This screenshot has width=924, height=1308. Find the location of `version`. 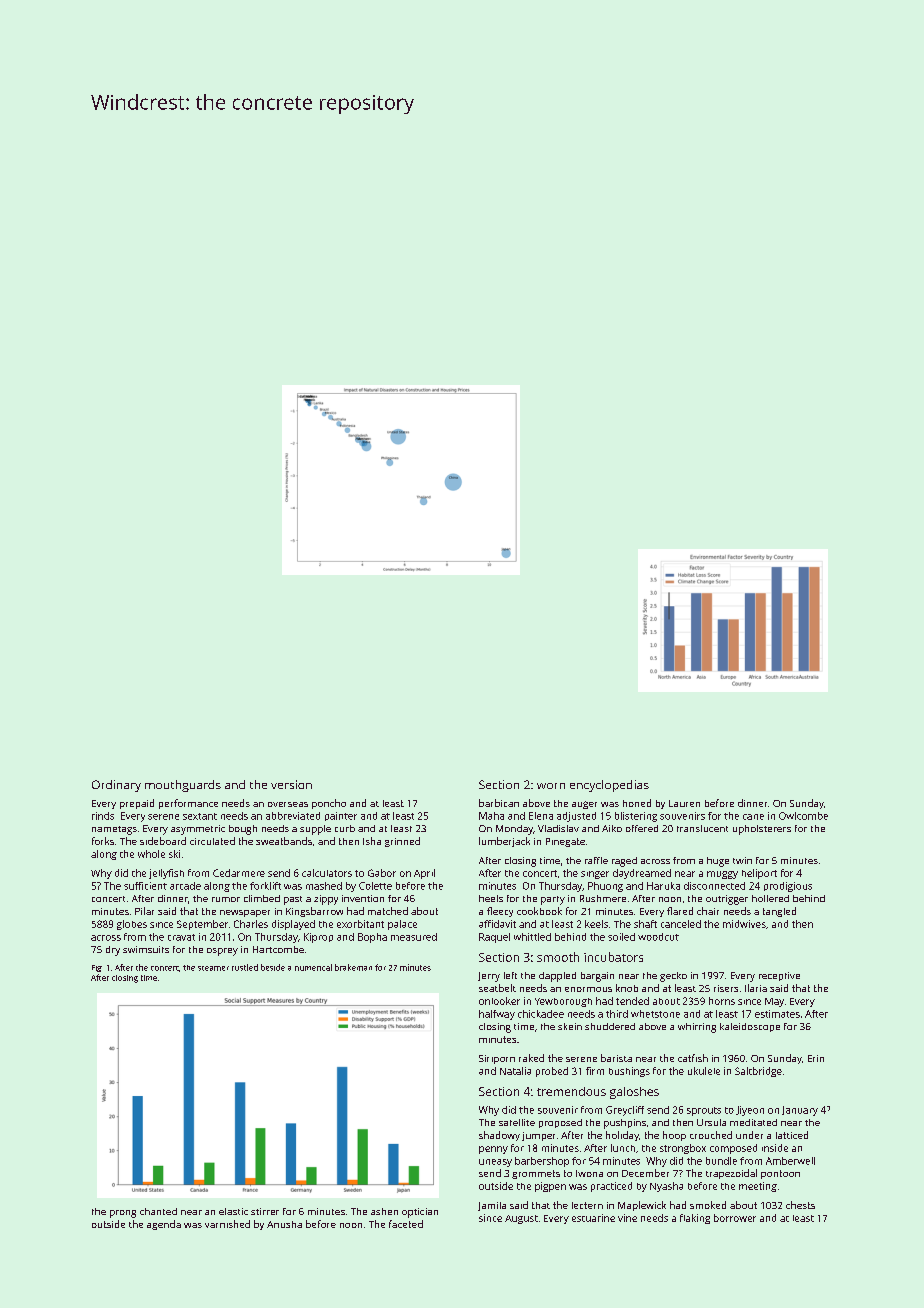

version is located at coordinates (291, 784).
